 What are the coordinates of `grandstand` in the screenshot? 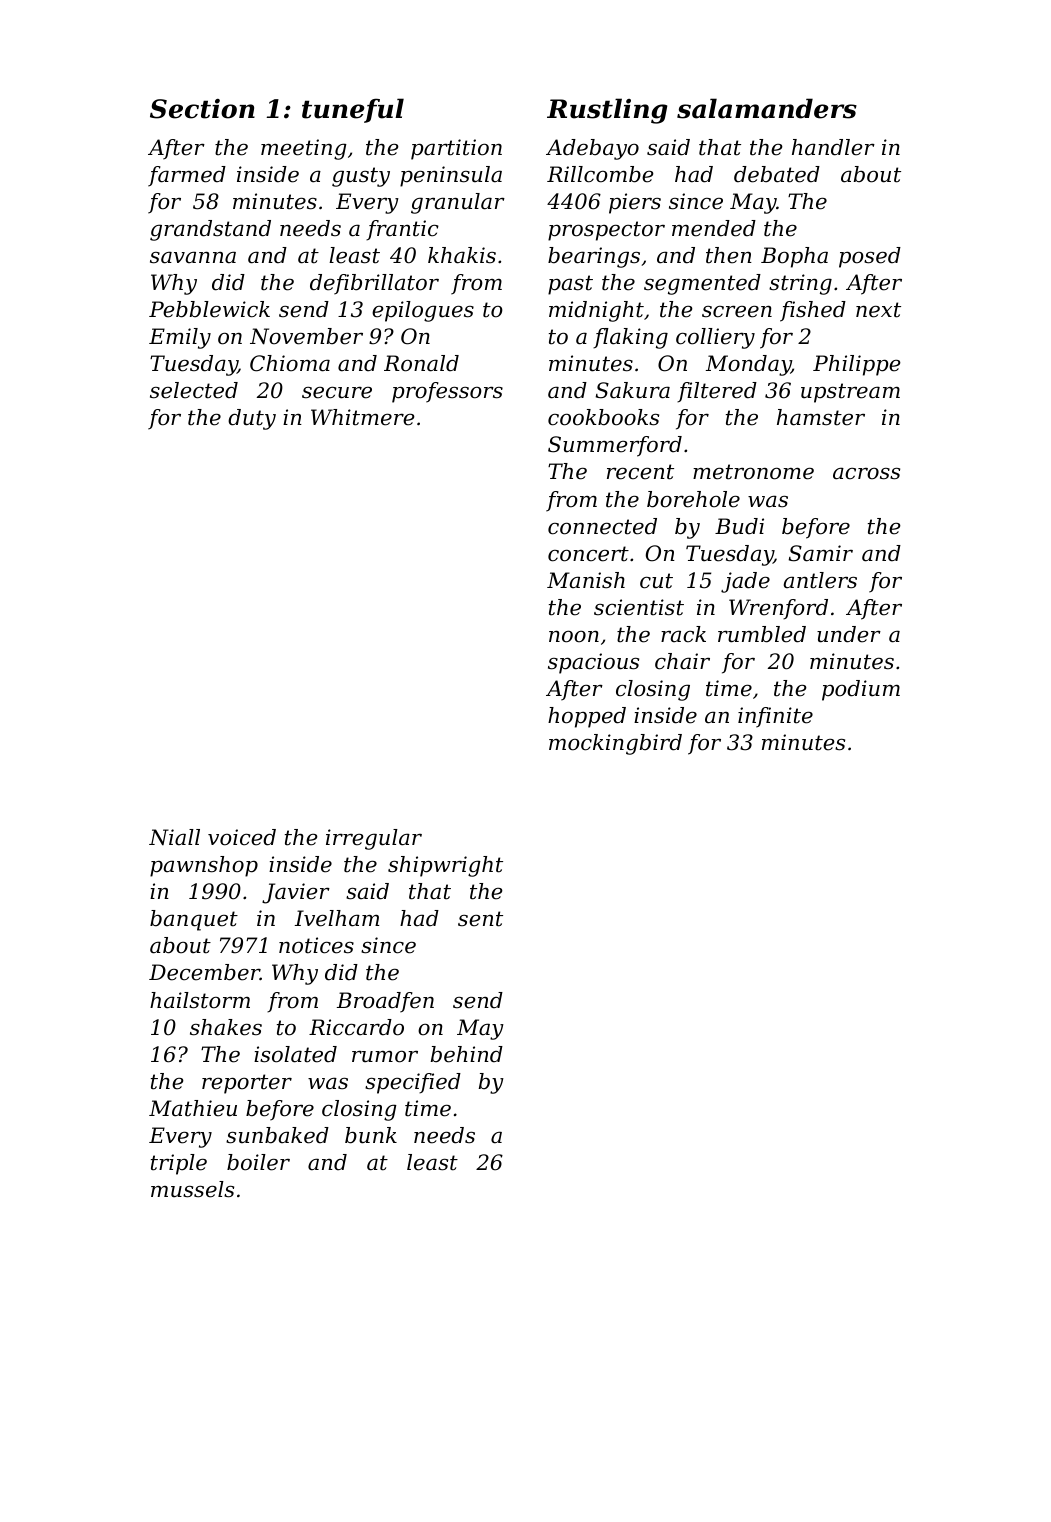 It's located at (210, 230).
